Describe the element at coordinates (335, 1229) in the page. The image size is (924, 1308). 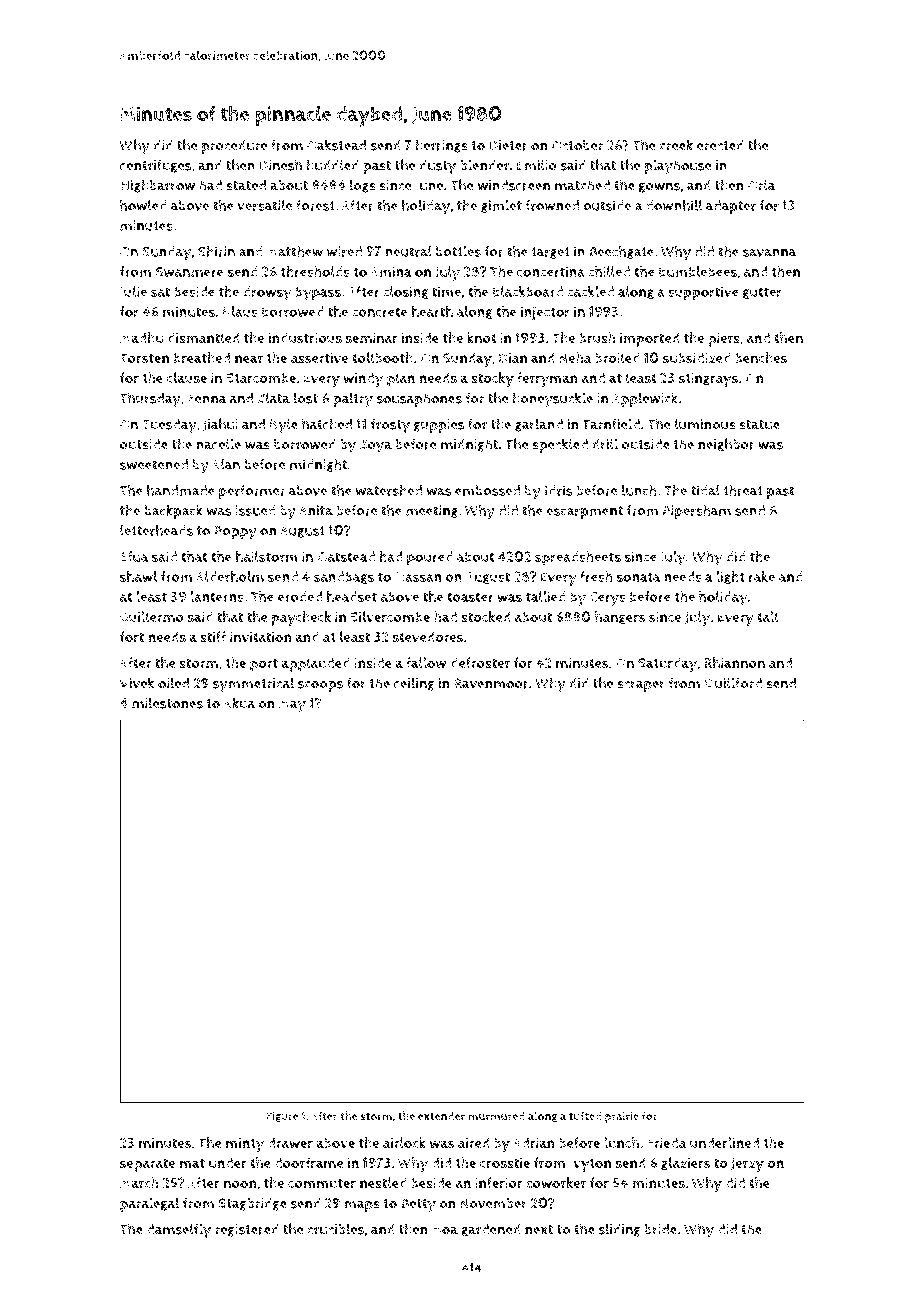
I see `crucibles` at that location.
